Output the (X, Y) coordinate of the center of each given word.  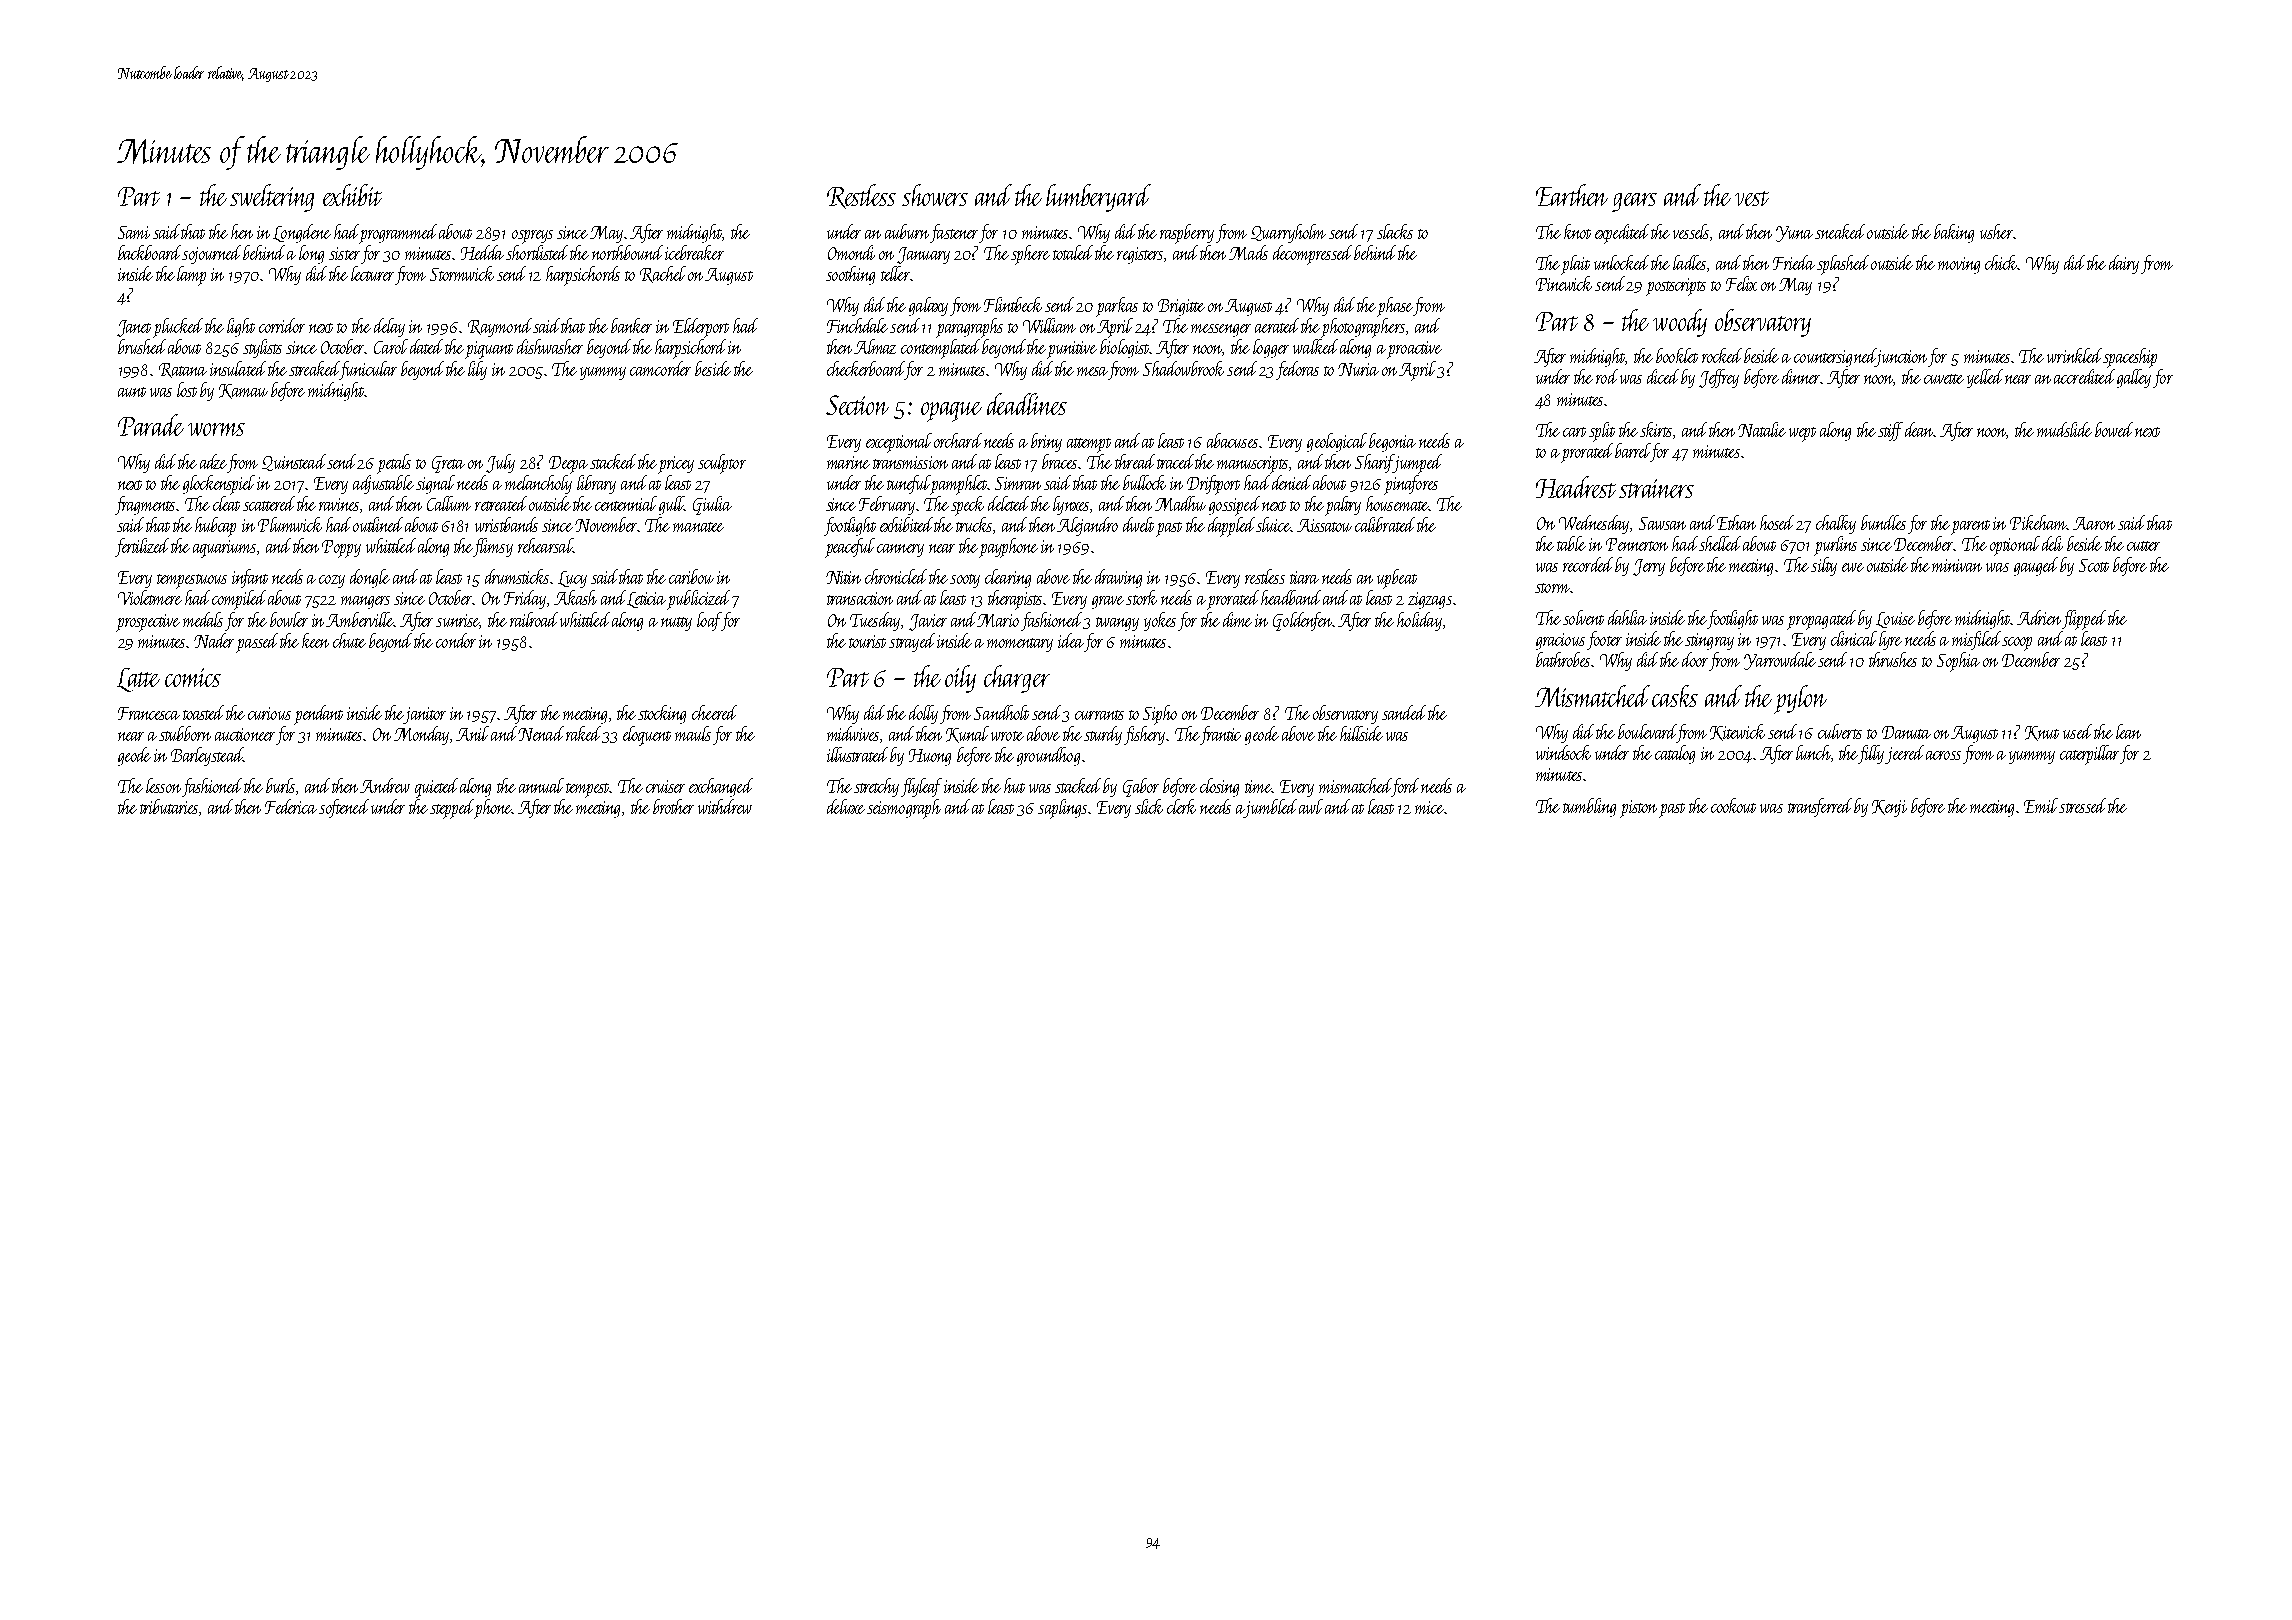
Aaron (2094, 523)
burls (281, 786)
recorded (1588, 564)
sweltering (272, 198)
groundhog (1048, 756)
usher (1996, 231)
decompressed (1312, 255)
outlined (378, 524)
